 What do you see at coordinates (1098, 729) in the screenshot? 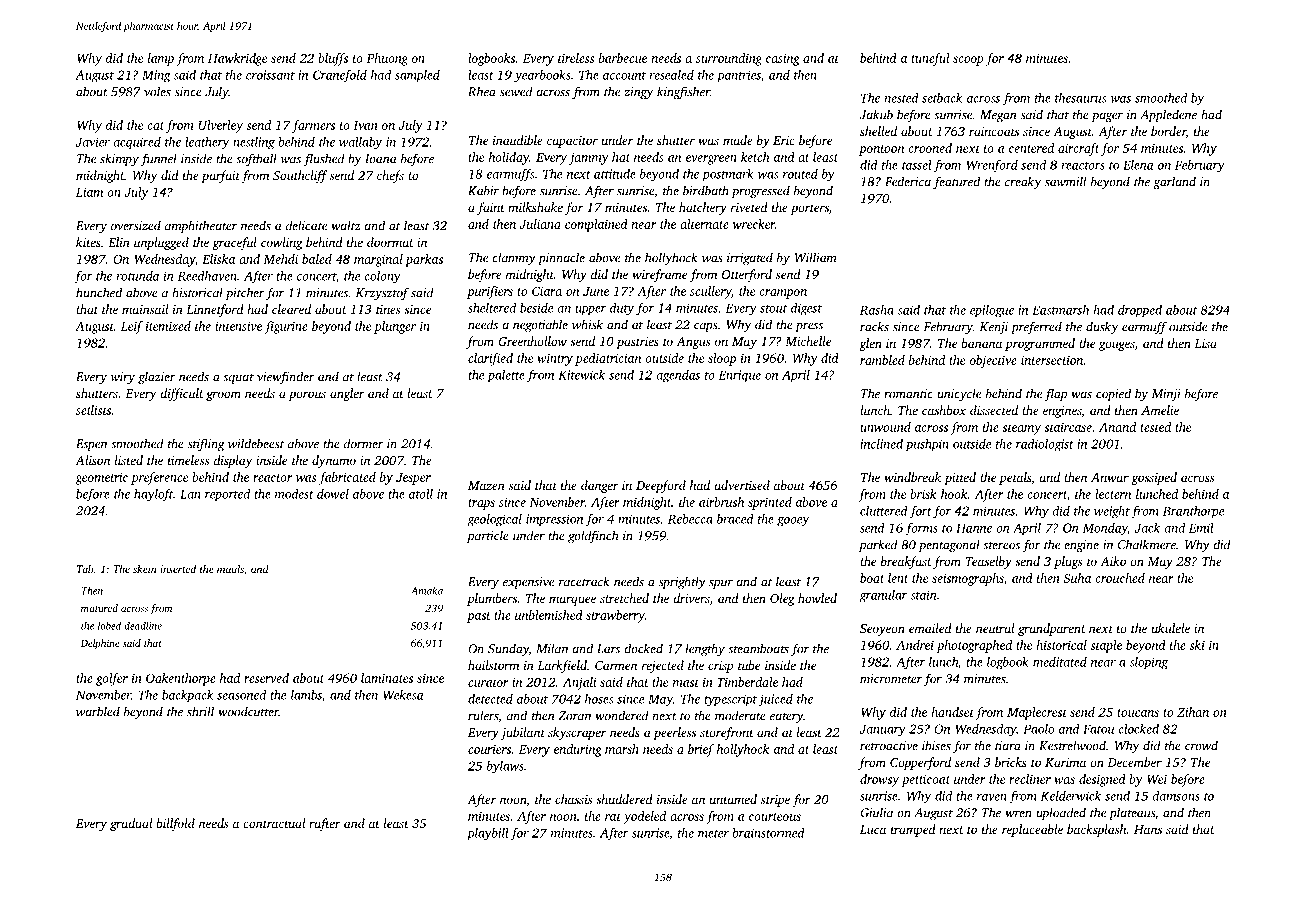
I see `Fatou` at bounding box center [1098, 729].
